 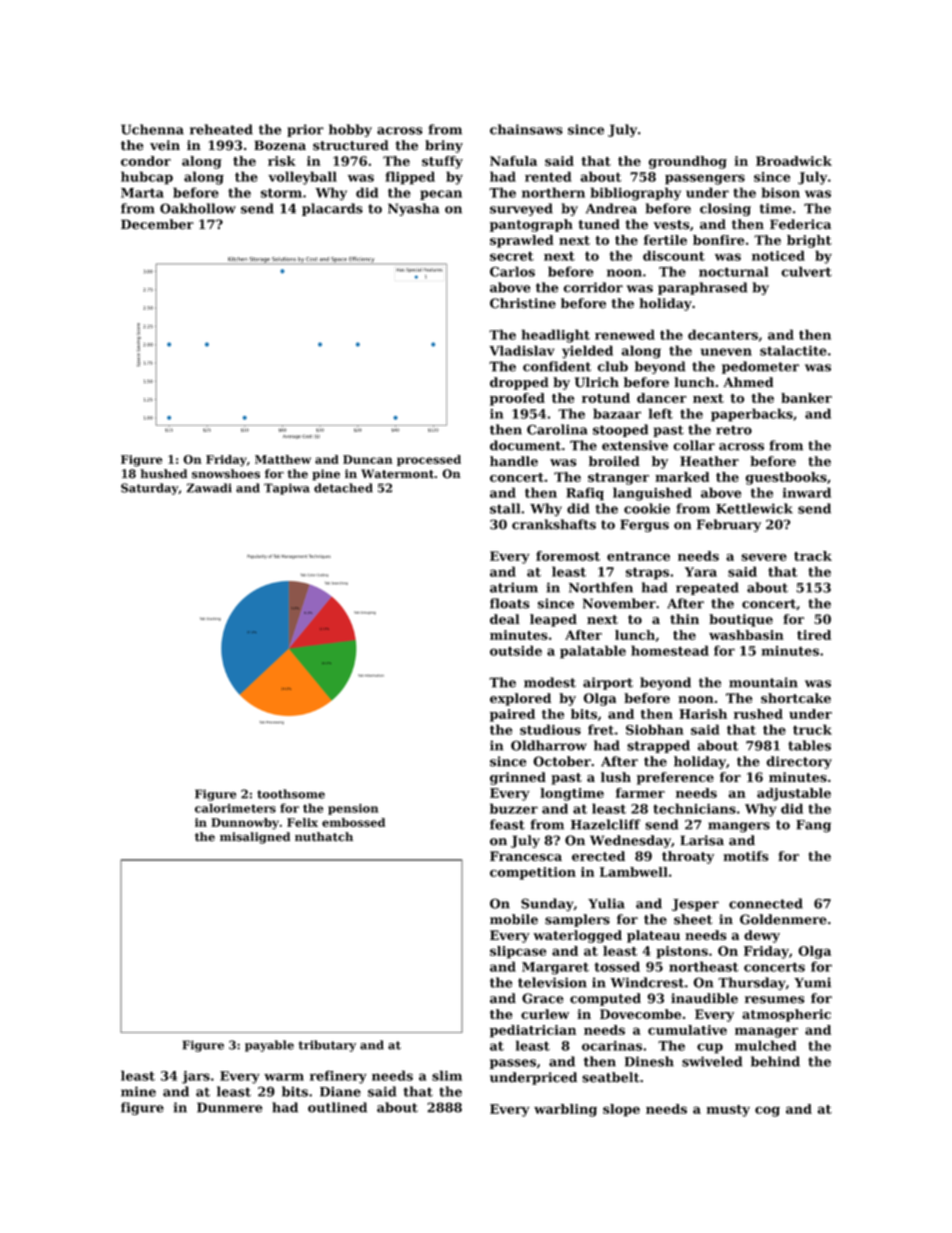 I want to click on Harish, so click(x=703, y=714).
